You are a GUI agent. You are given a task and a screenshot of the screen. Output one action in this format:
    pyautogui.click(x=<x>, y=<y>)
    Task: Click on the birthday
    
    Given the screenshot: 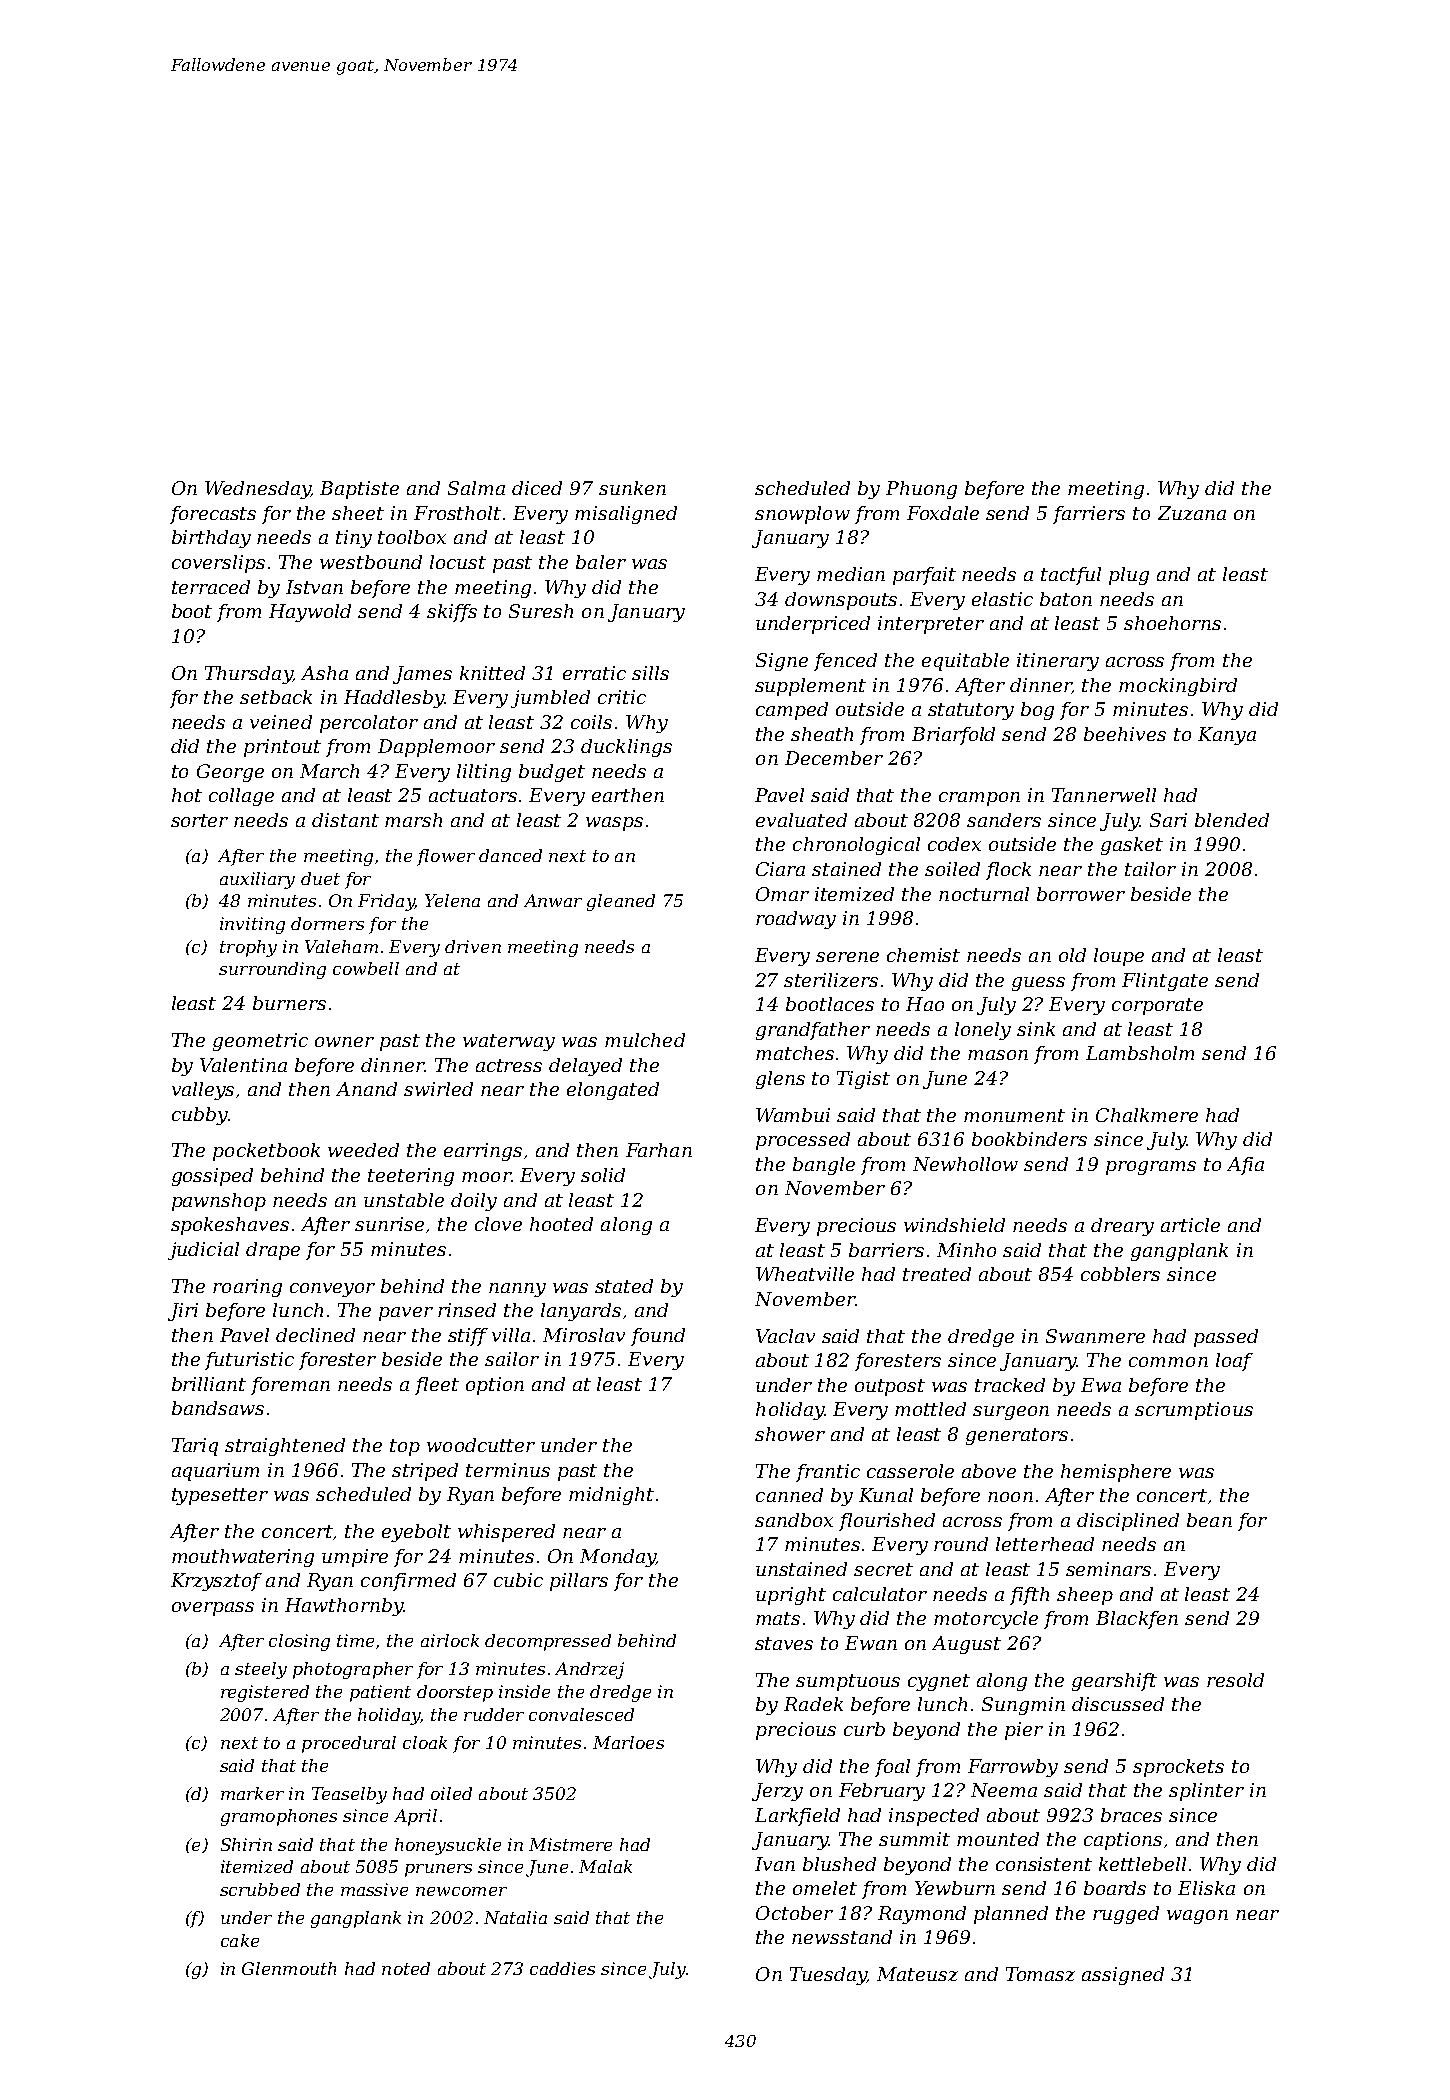 What is the action you would take?
    pyautogui.click(x=211, y=539)
